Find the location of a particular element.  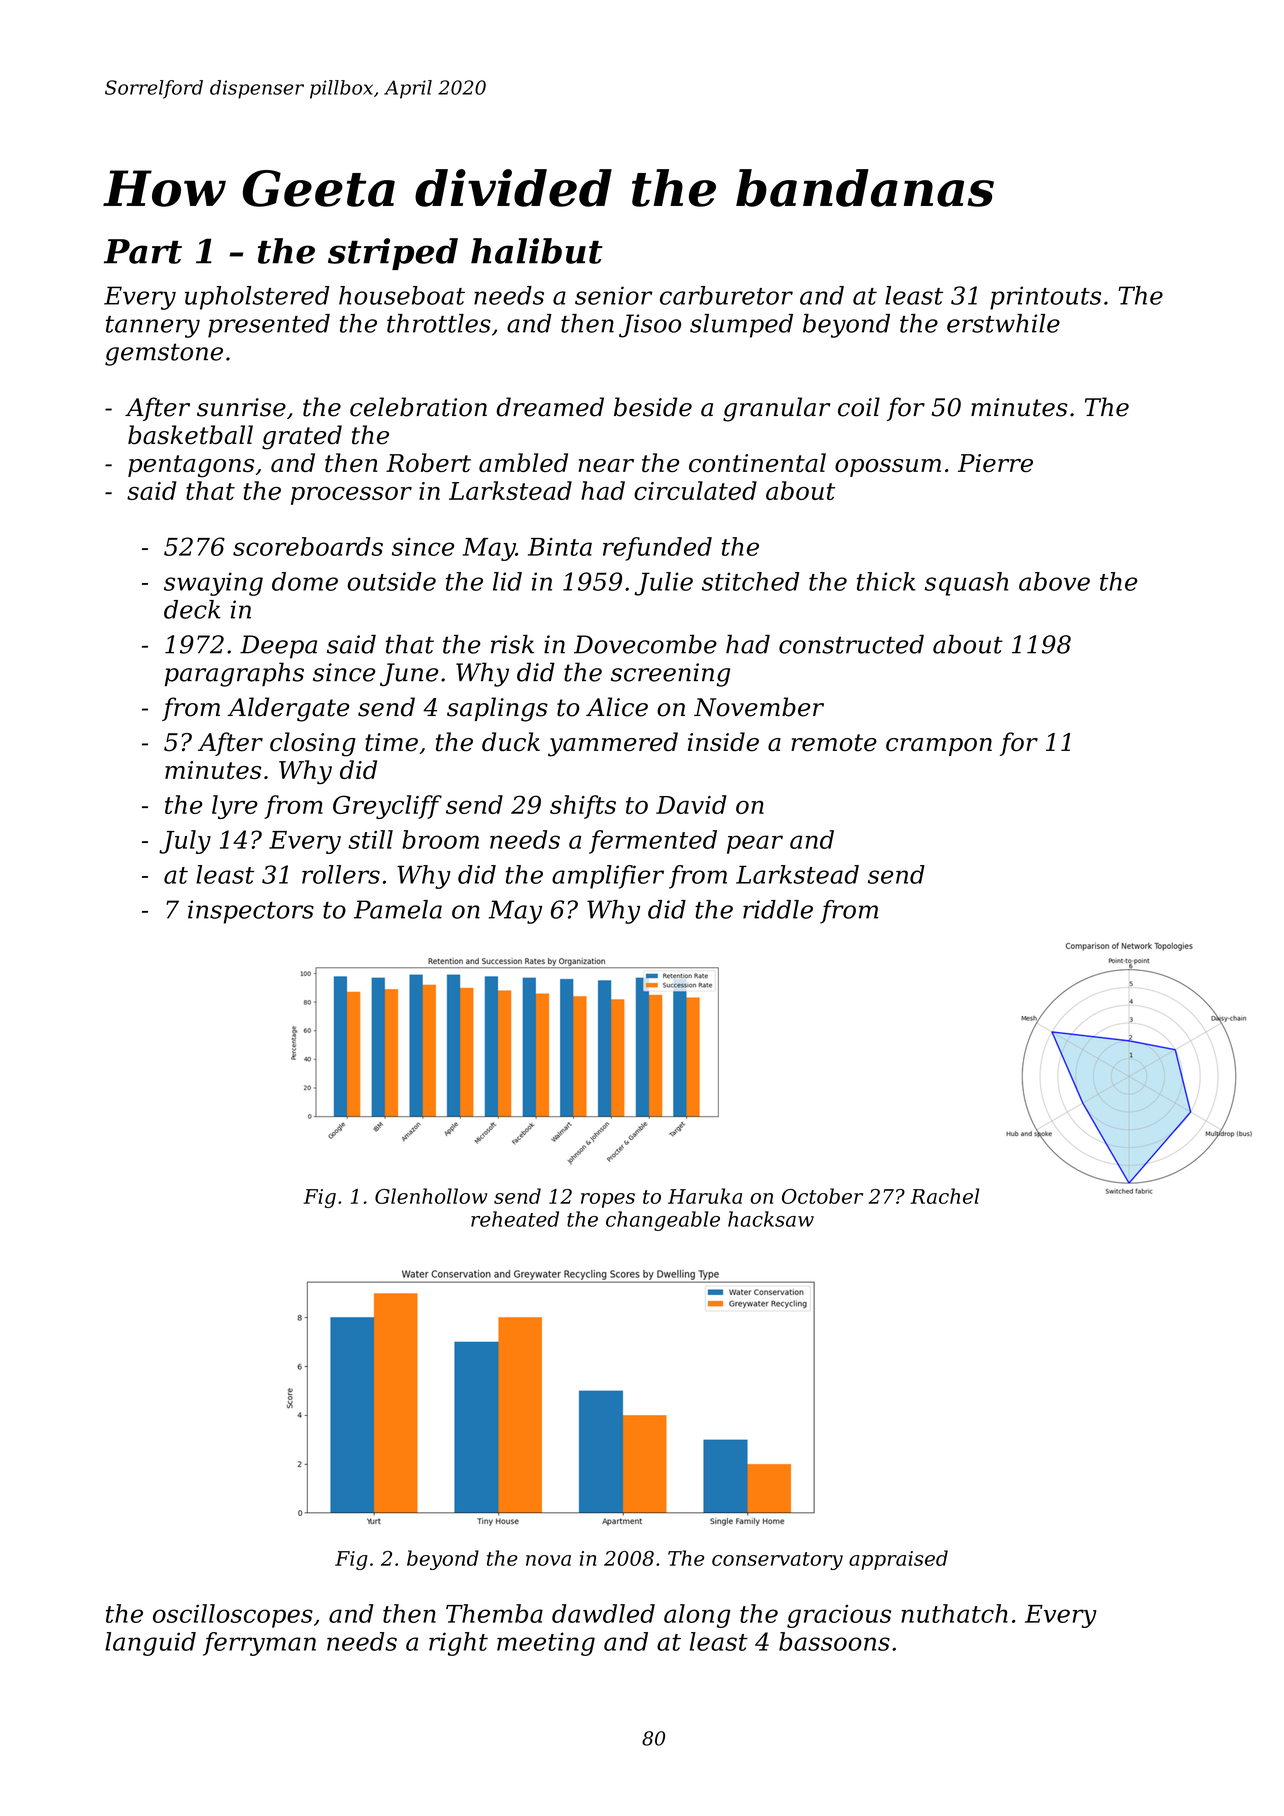

crampon is located at coordinates (939, 747).
